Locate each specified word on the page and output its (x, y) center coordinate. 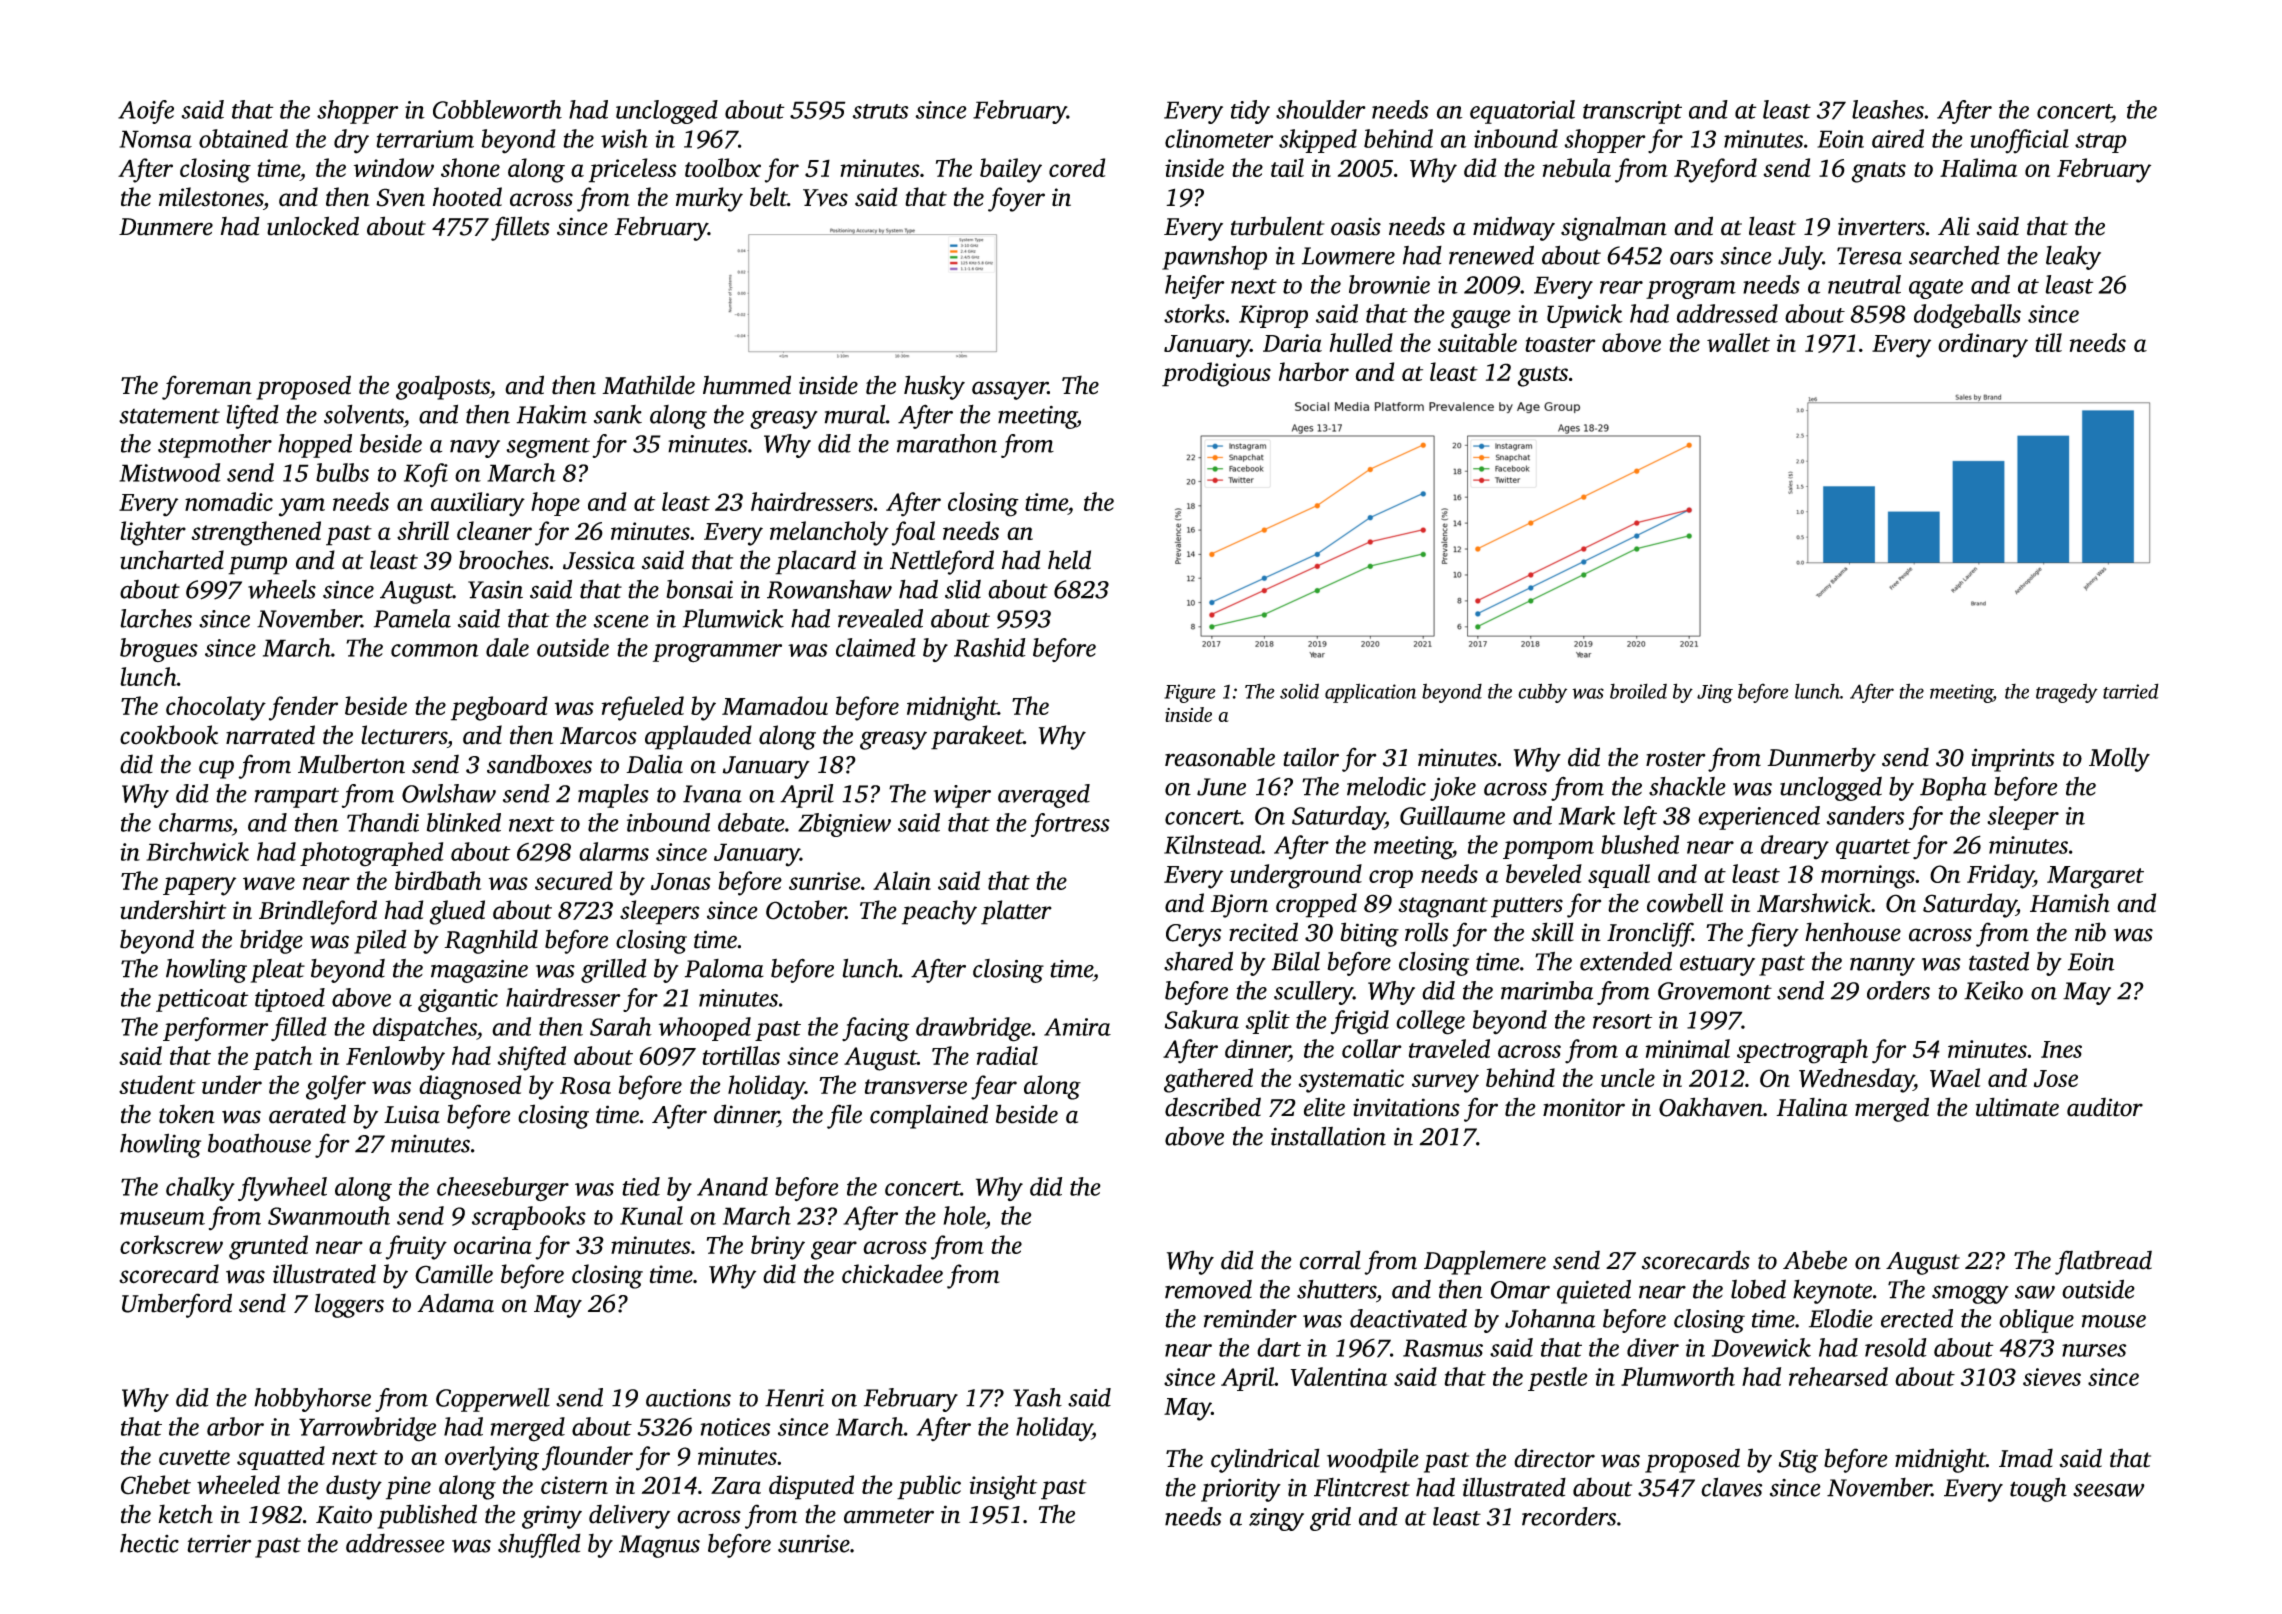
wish (624, 138)
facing (876, 1029)
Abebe (1815, 1260)
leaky (2073, 258)
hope (555, 504)
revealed (880, 618)
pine (408, 1488)
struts (880, 111)
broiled (1638, 691)
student (157, 1084)
